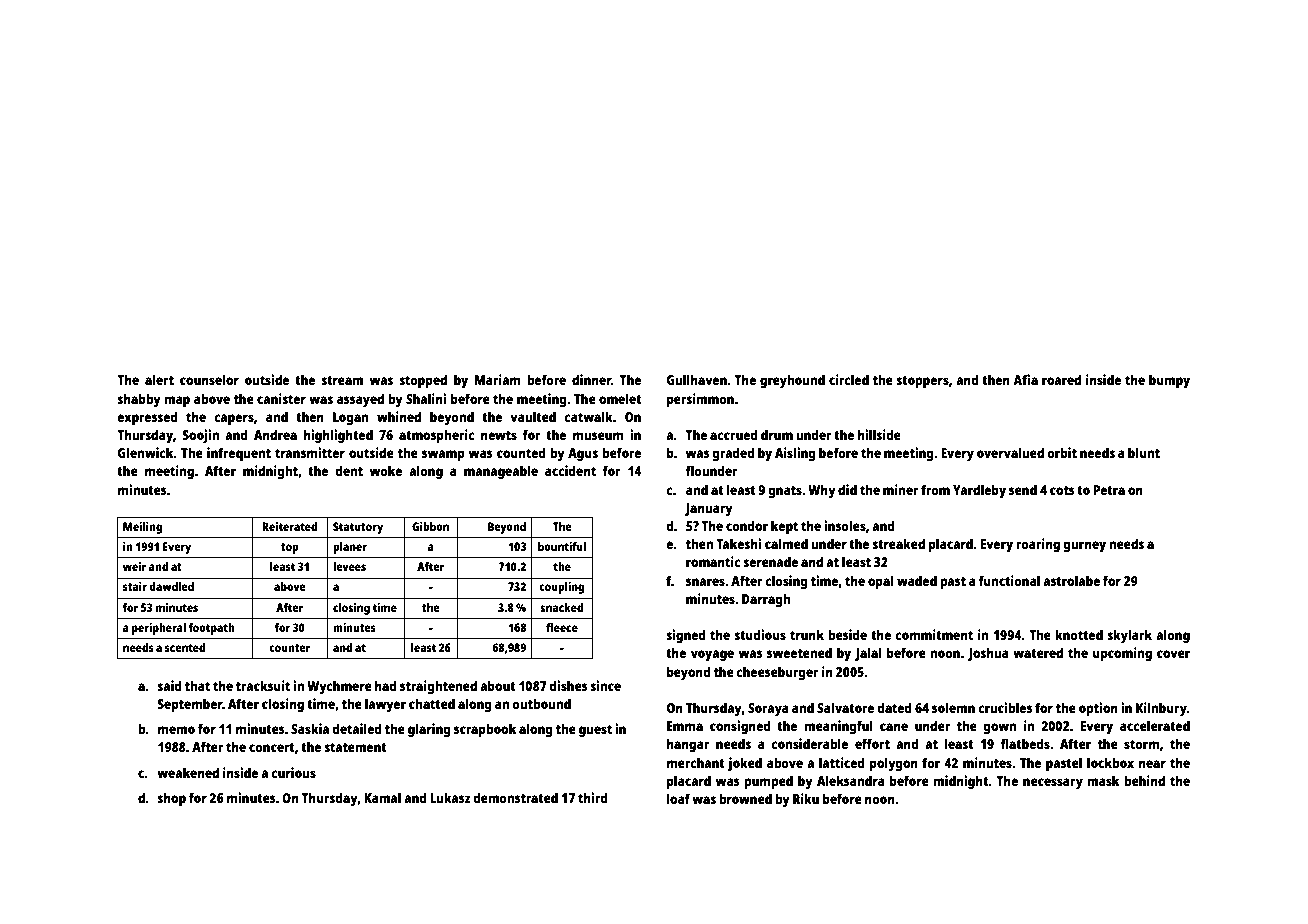 This screenshot has width=1308, height=924. I want to click on astrolabe, so click(1071, 580).
